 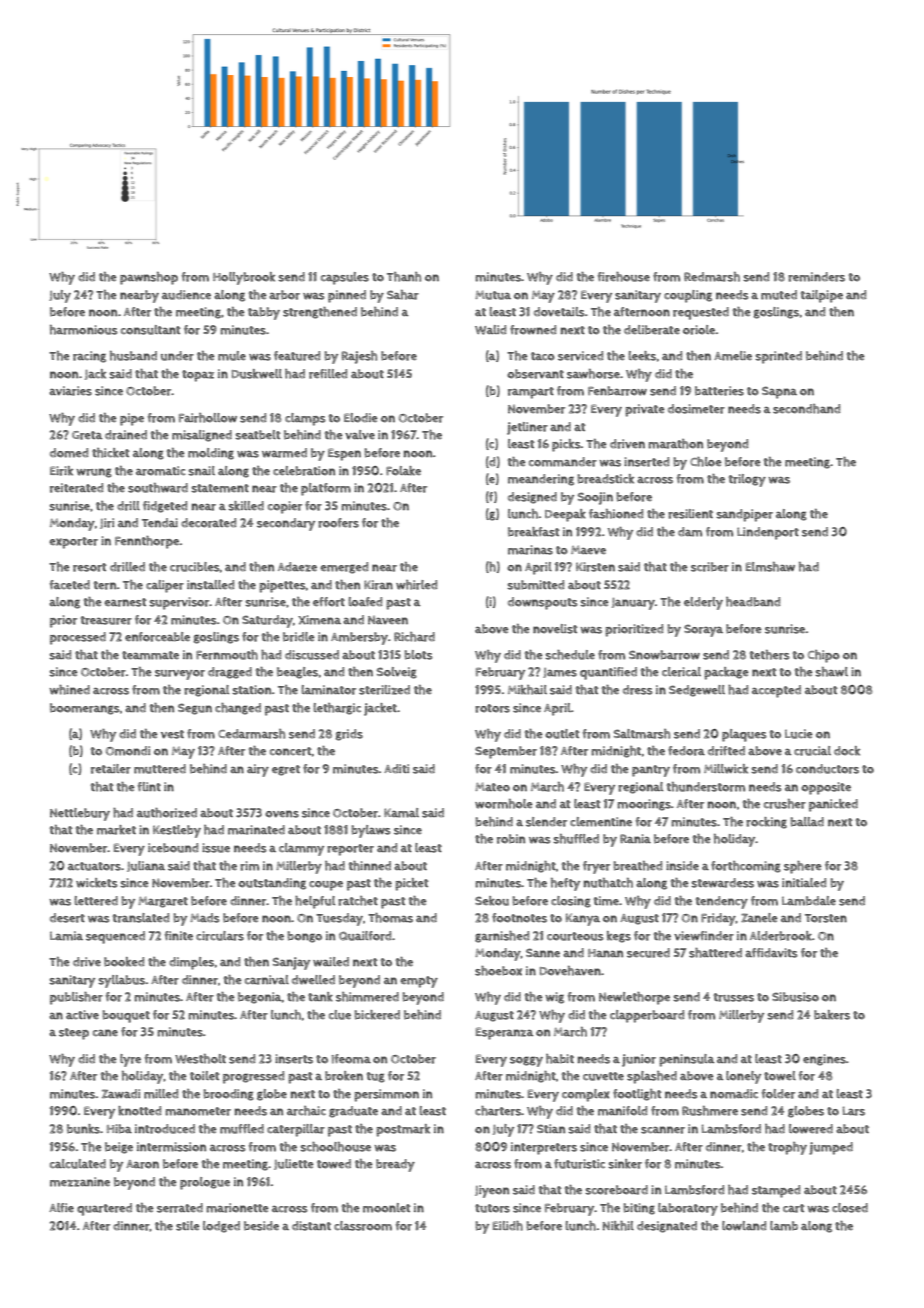 What do you see at coordinates (186, 295) in the page?
I see `audience` at bounding box center [186, 295].
